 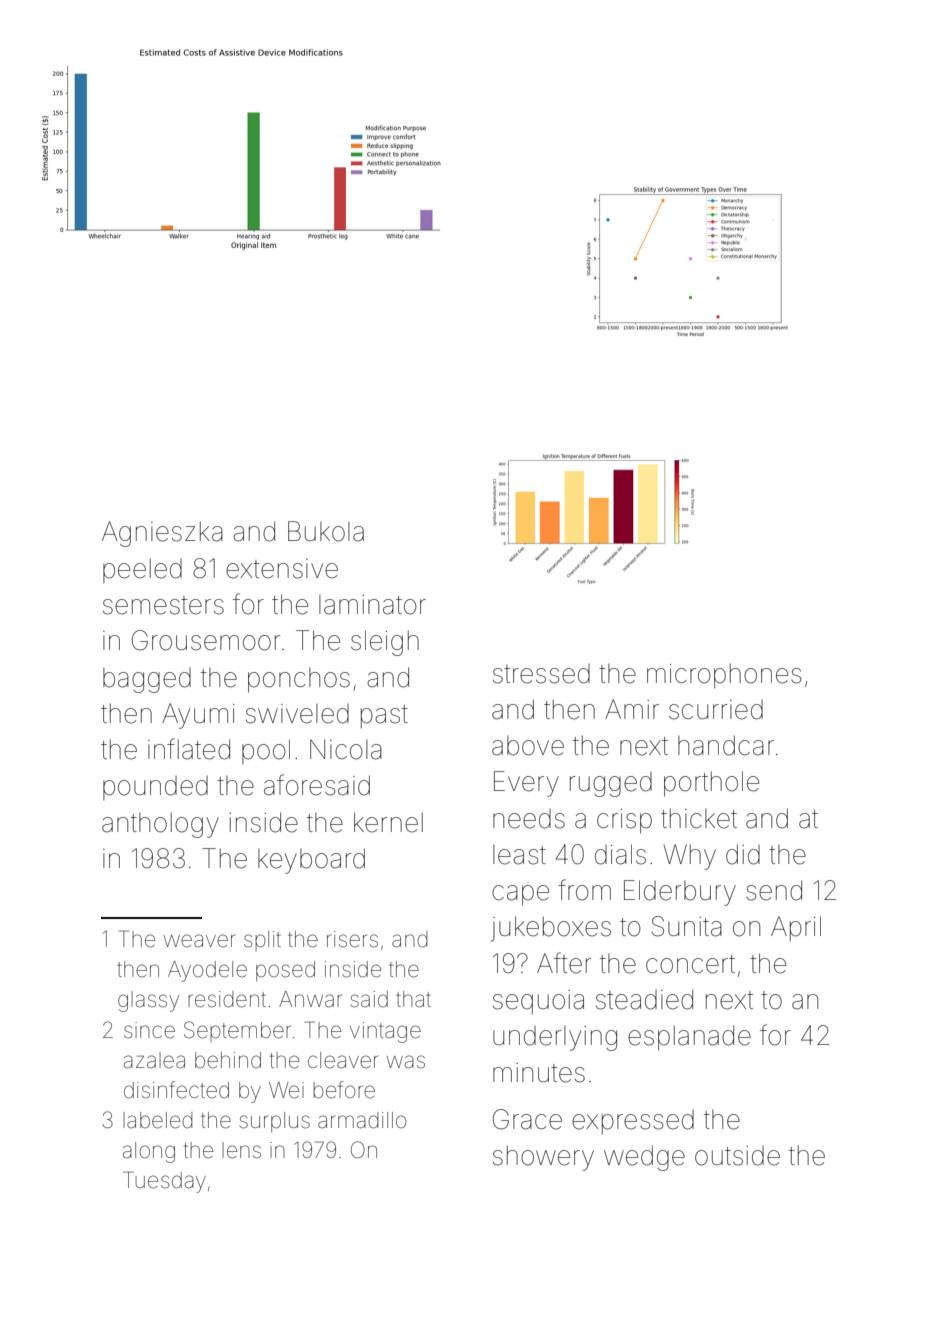 What do you see at coordinates (372, 605) in the screenshot?
I see `laminator` at bounding box center [372, 605].
